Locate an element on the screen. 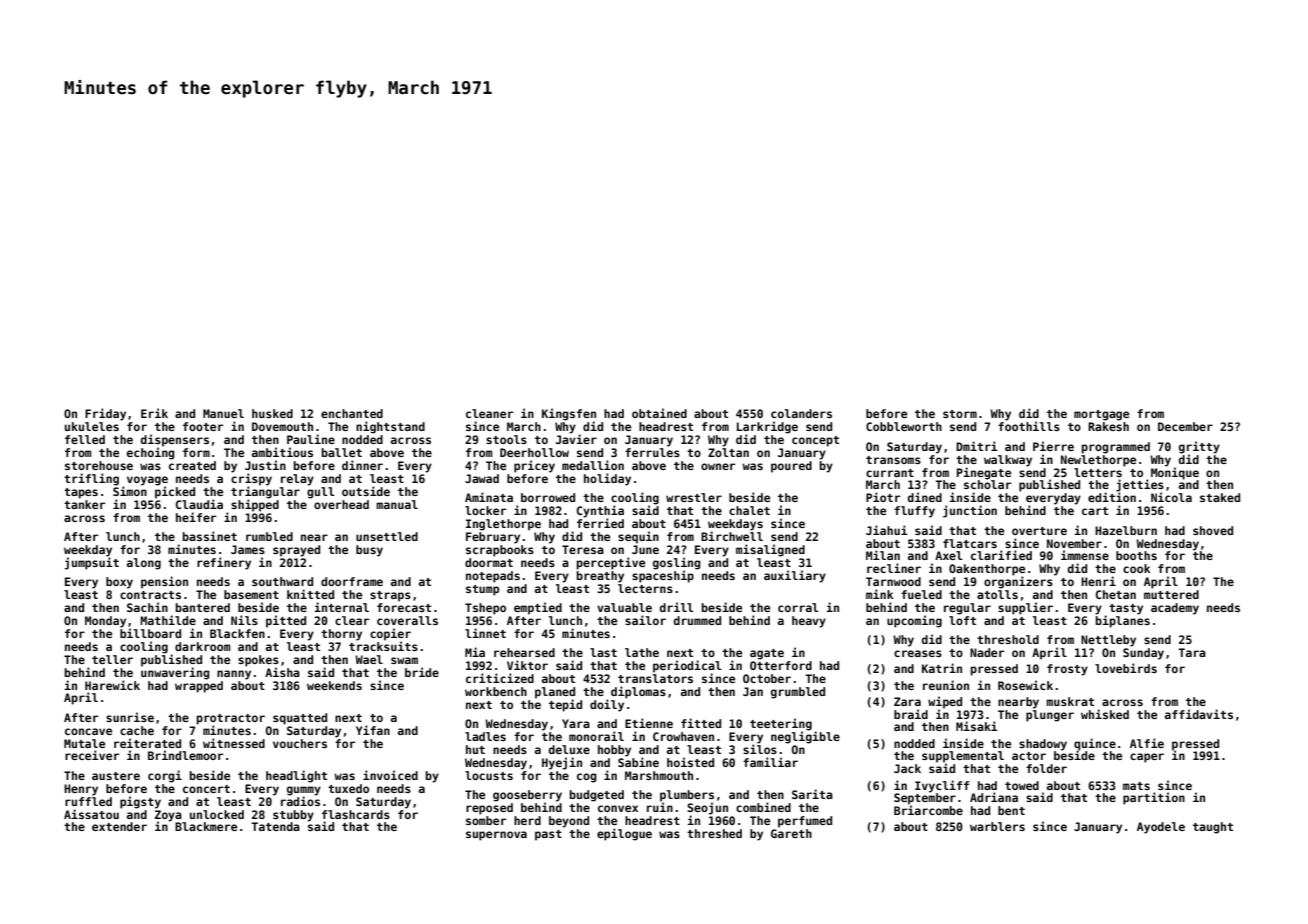 The width and height of the screenshot is (1308, 924). currant is located at coordinates (890, 473).
